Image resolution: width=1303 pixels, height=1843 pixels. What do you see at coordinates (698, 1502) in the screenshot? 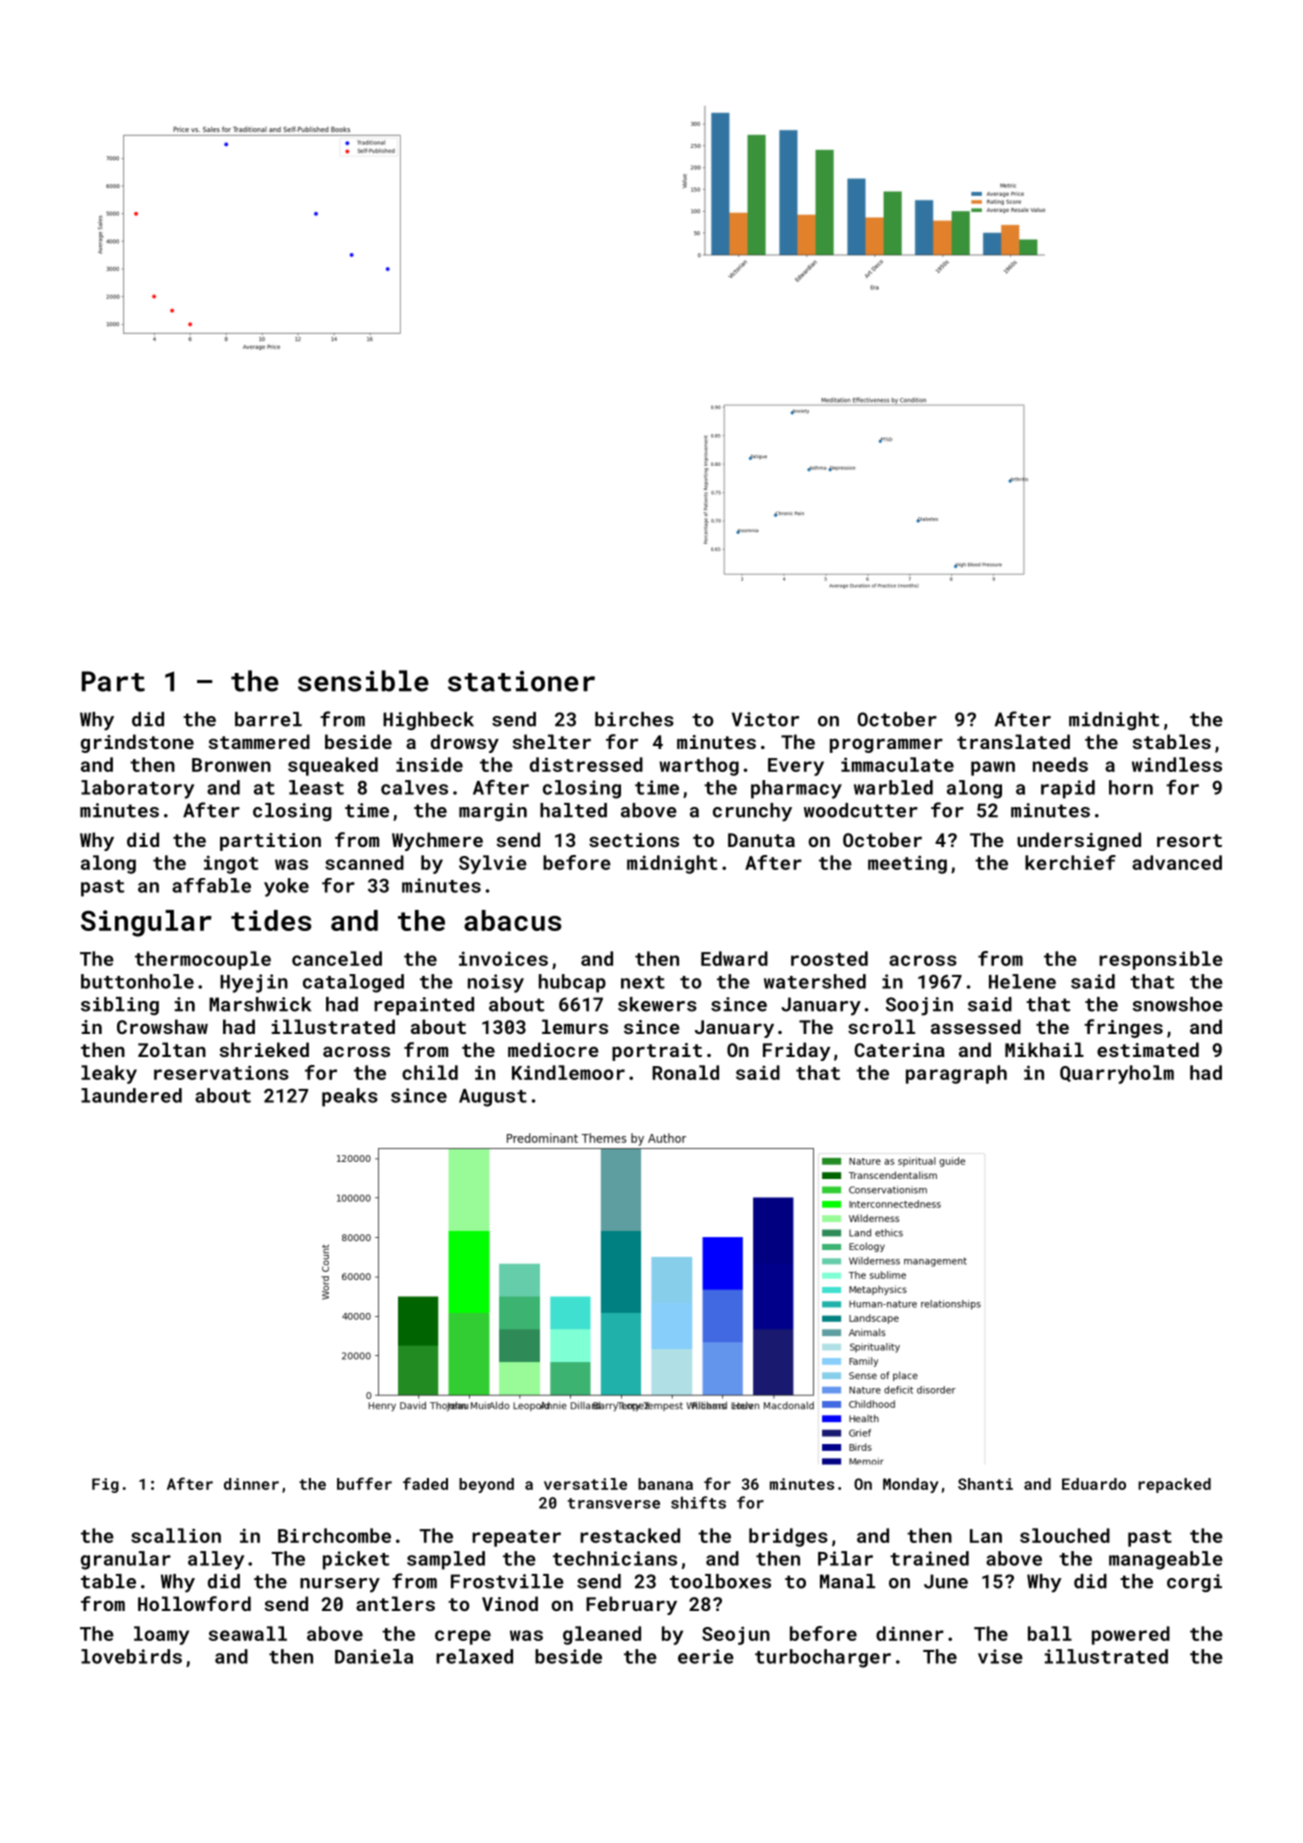
I see `shifts` at bounding box center [698, 1502].
